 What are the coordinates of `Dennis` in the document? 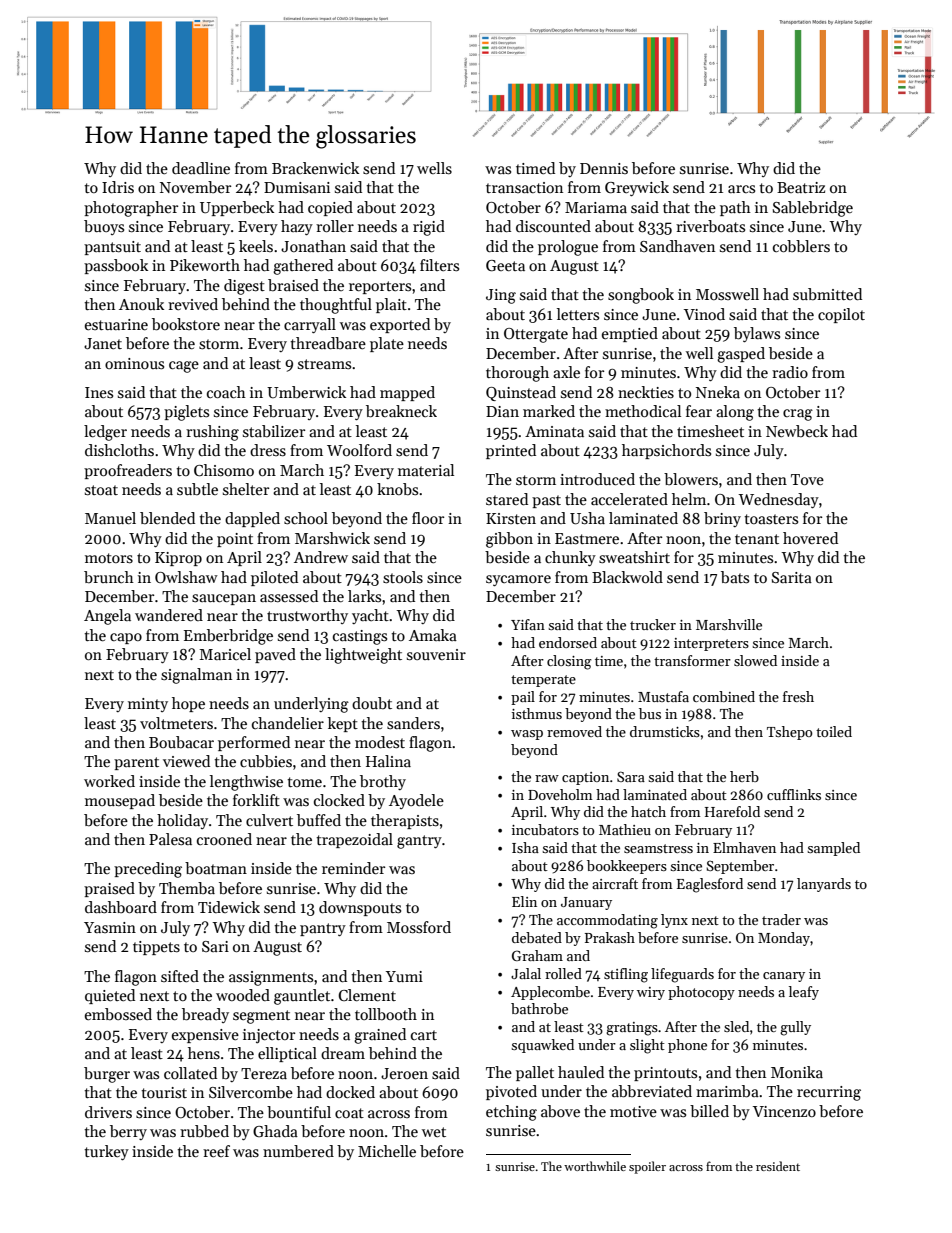 It's located at (604, 168).
